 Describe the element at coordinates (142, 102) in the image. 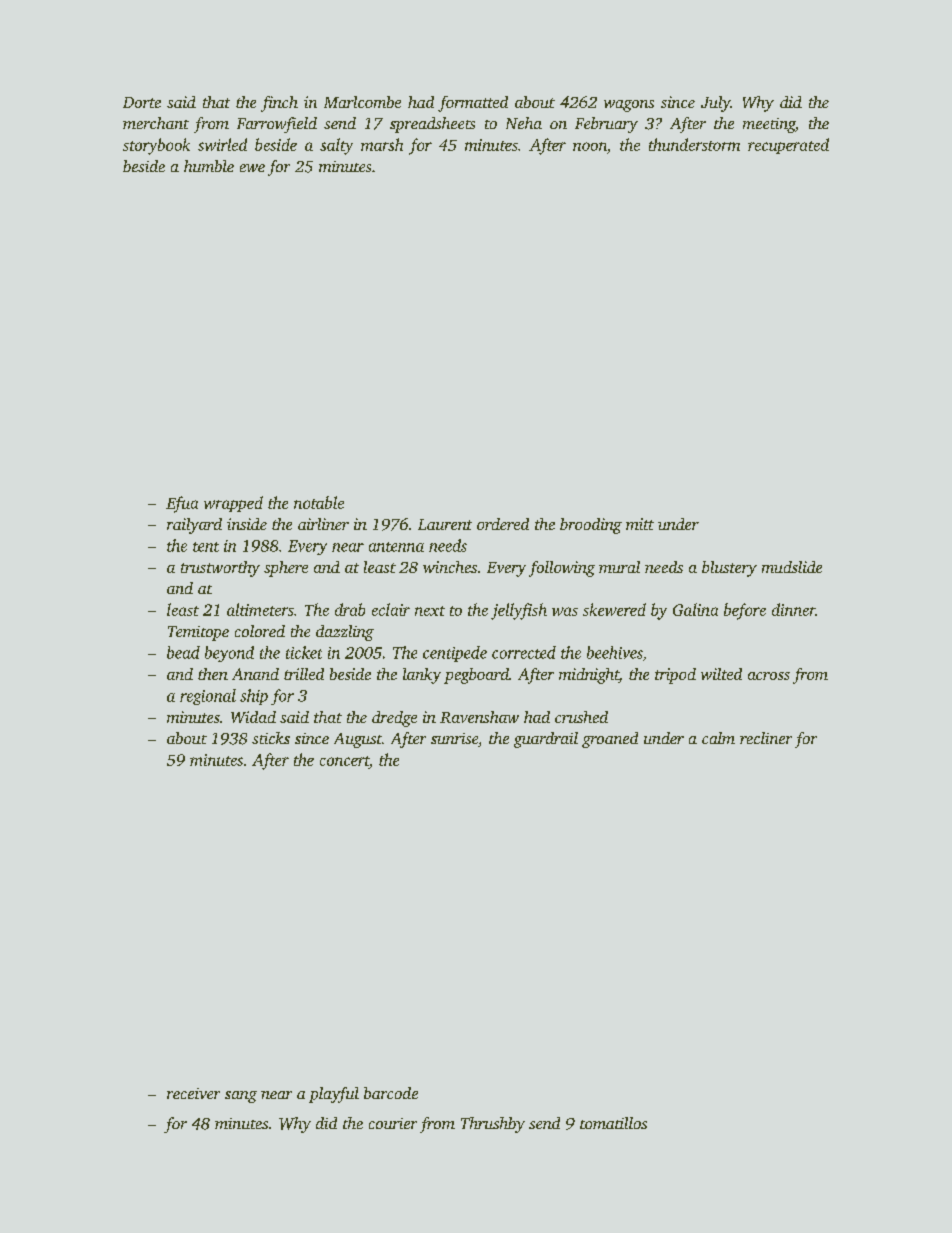

I see `Dorte` at that location.
